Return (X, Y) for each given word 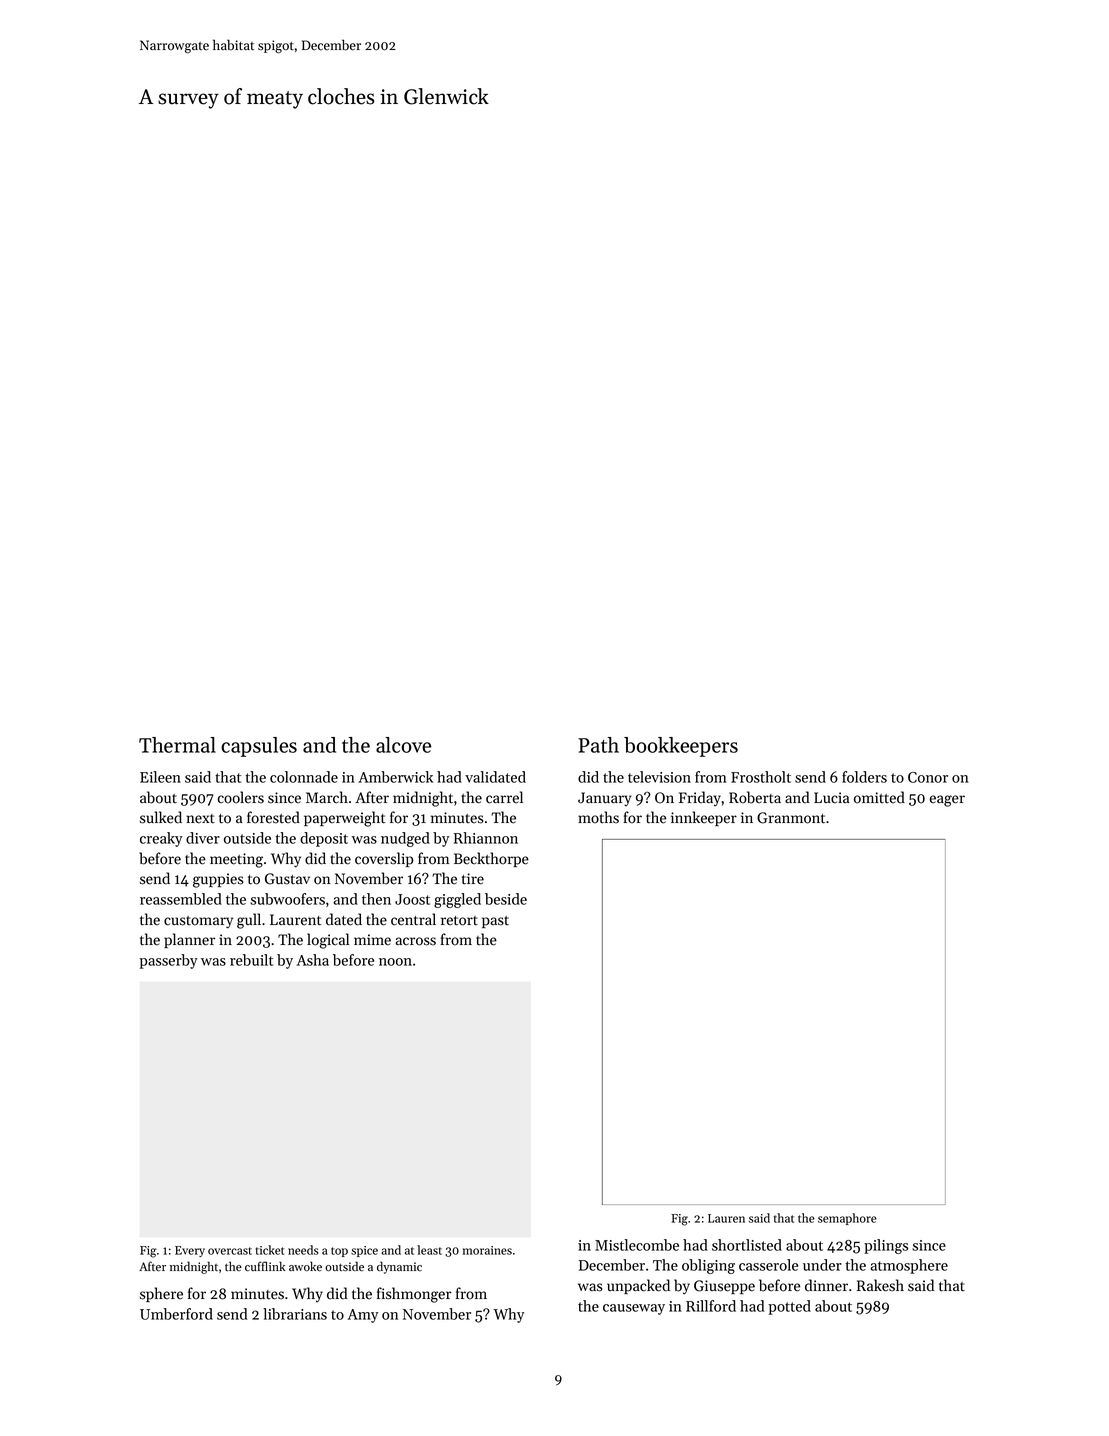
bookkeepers (681, 747)
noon (395, 962)
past (495, 922)
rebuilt (251, 960)
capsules (259, 747)
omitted (879, 797)
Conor (928, 777)
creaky (161, 839)
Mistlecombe (637, 1245)
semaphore (847, 1219)
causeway (634, 1309)
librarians (295, 1314)
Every (190, 1251)
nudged (405, 839)
